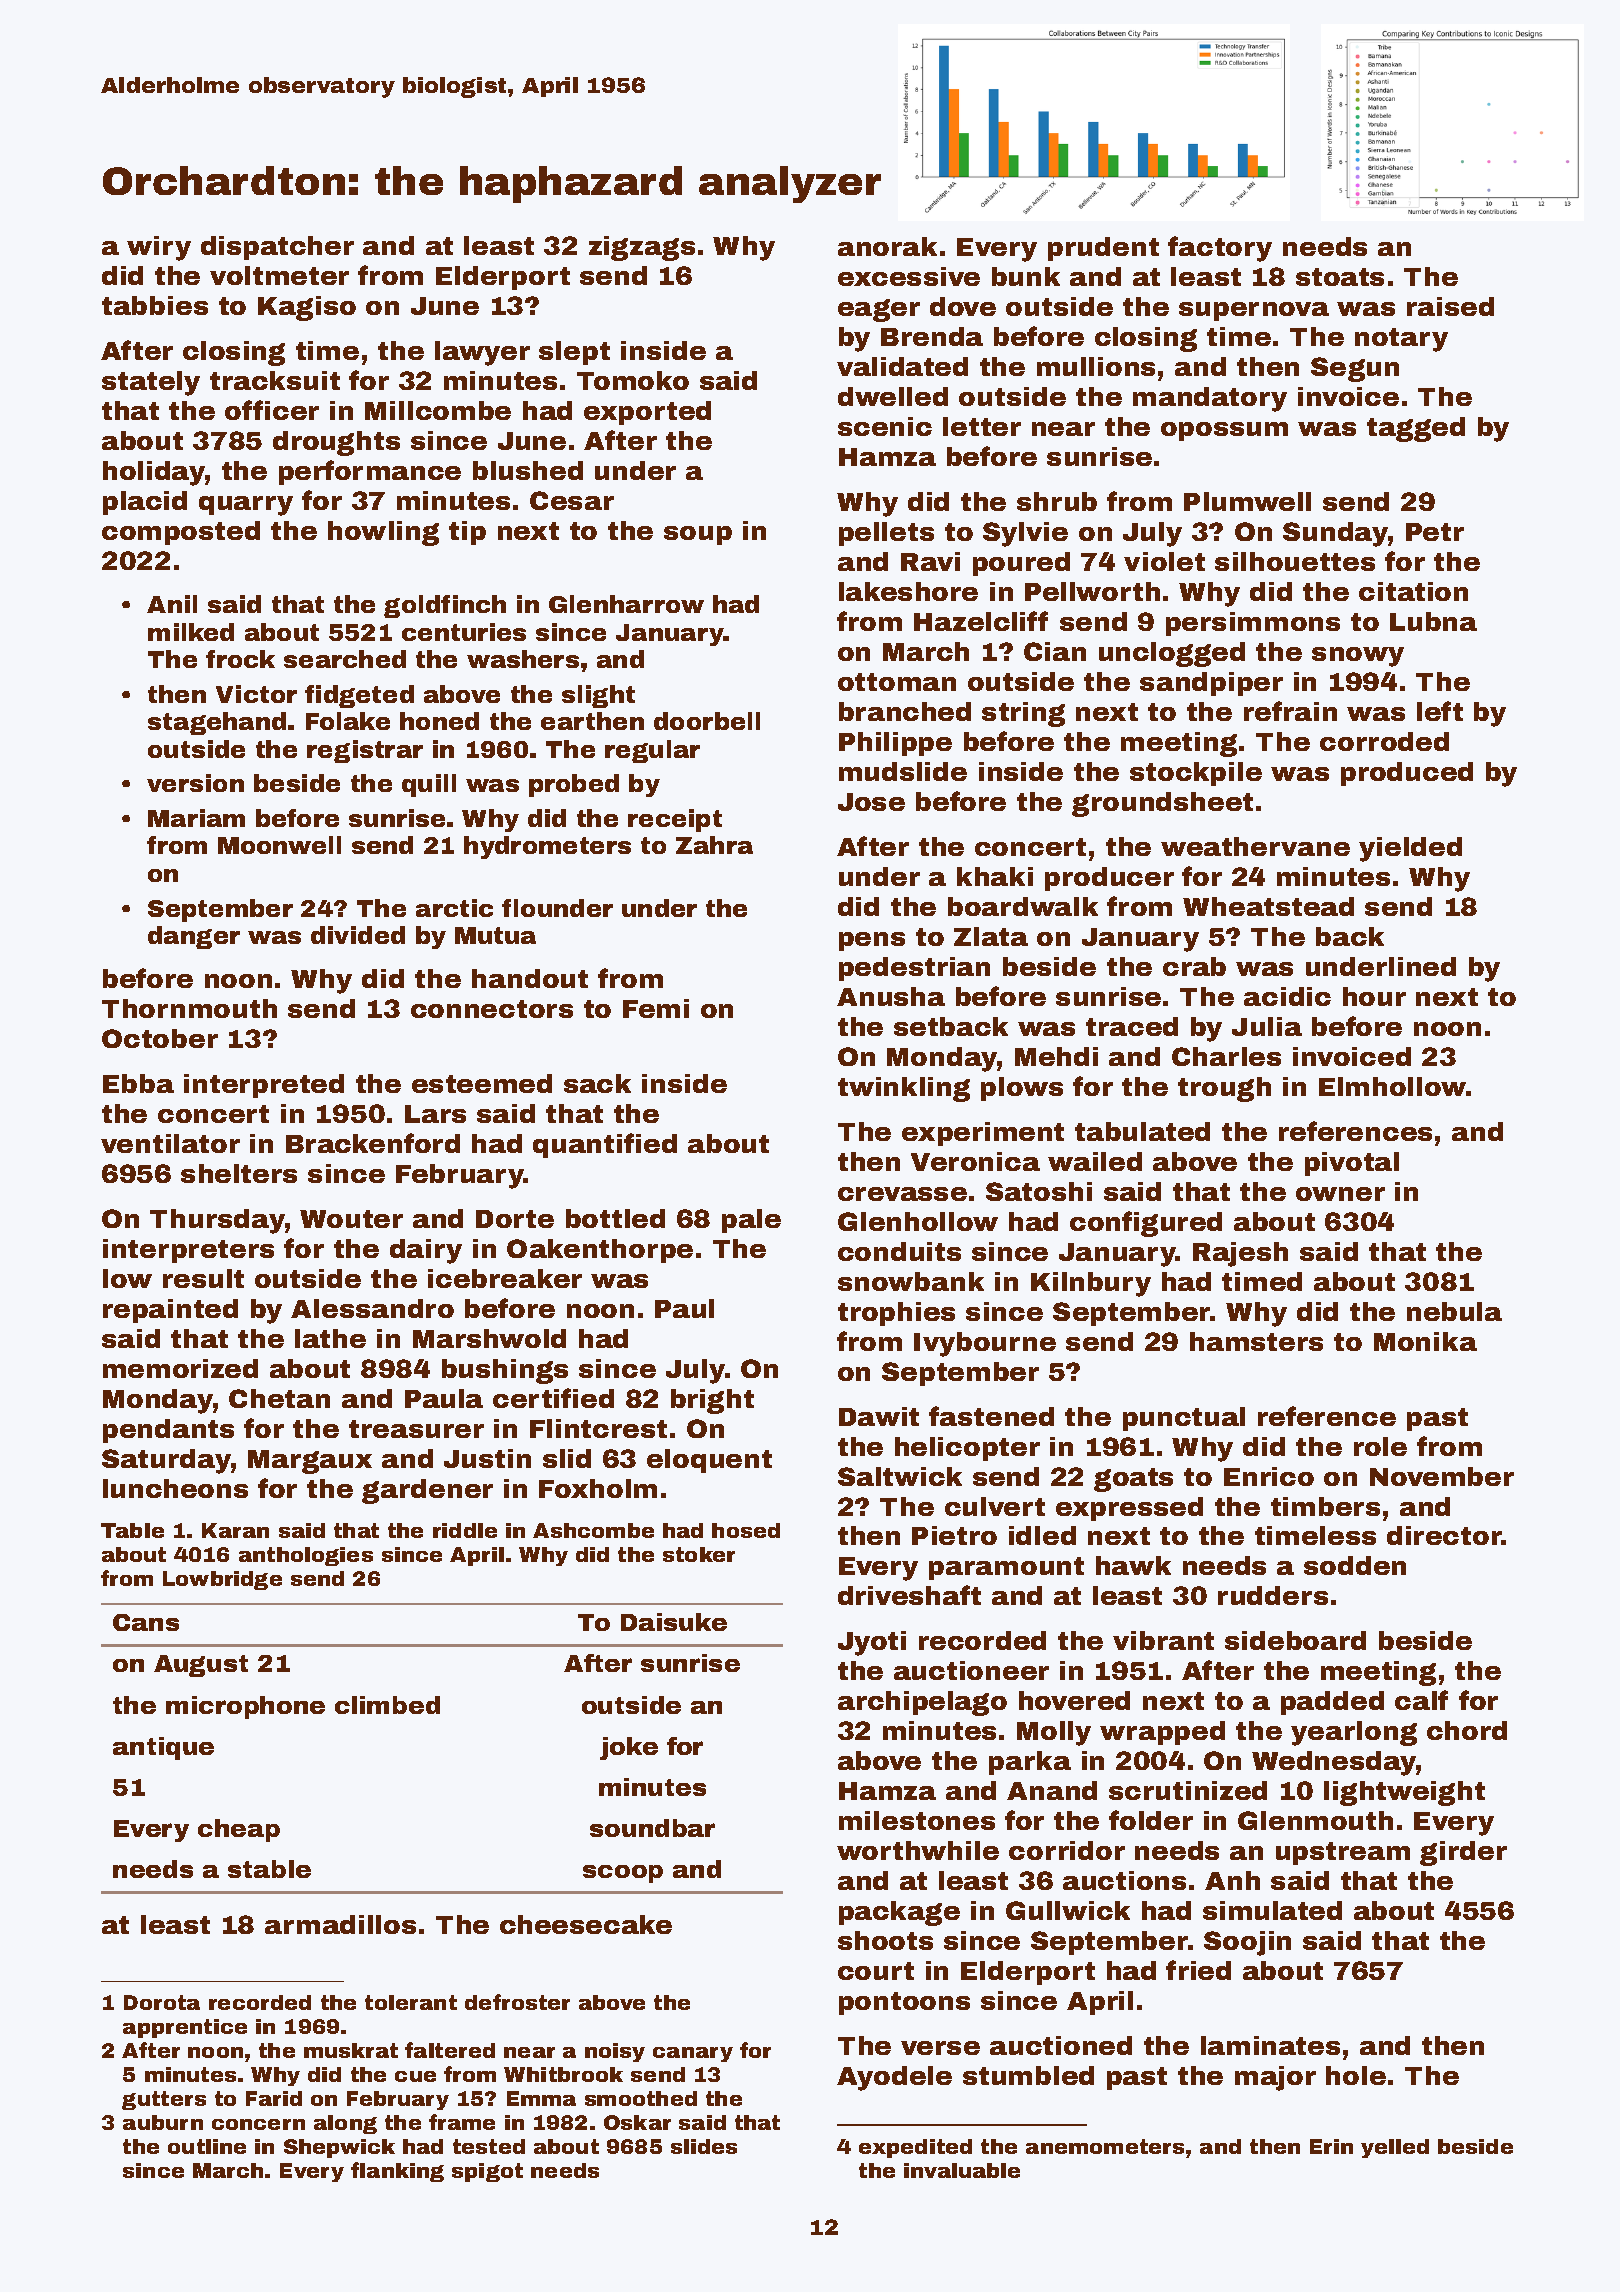 Image resolution: width=1620 pixels, height=2292 pixels. Describe the element at coordinates (310, 1462) in the image. I see `Margaux` at that location.
